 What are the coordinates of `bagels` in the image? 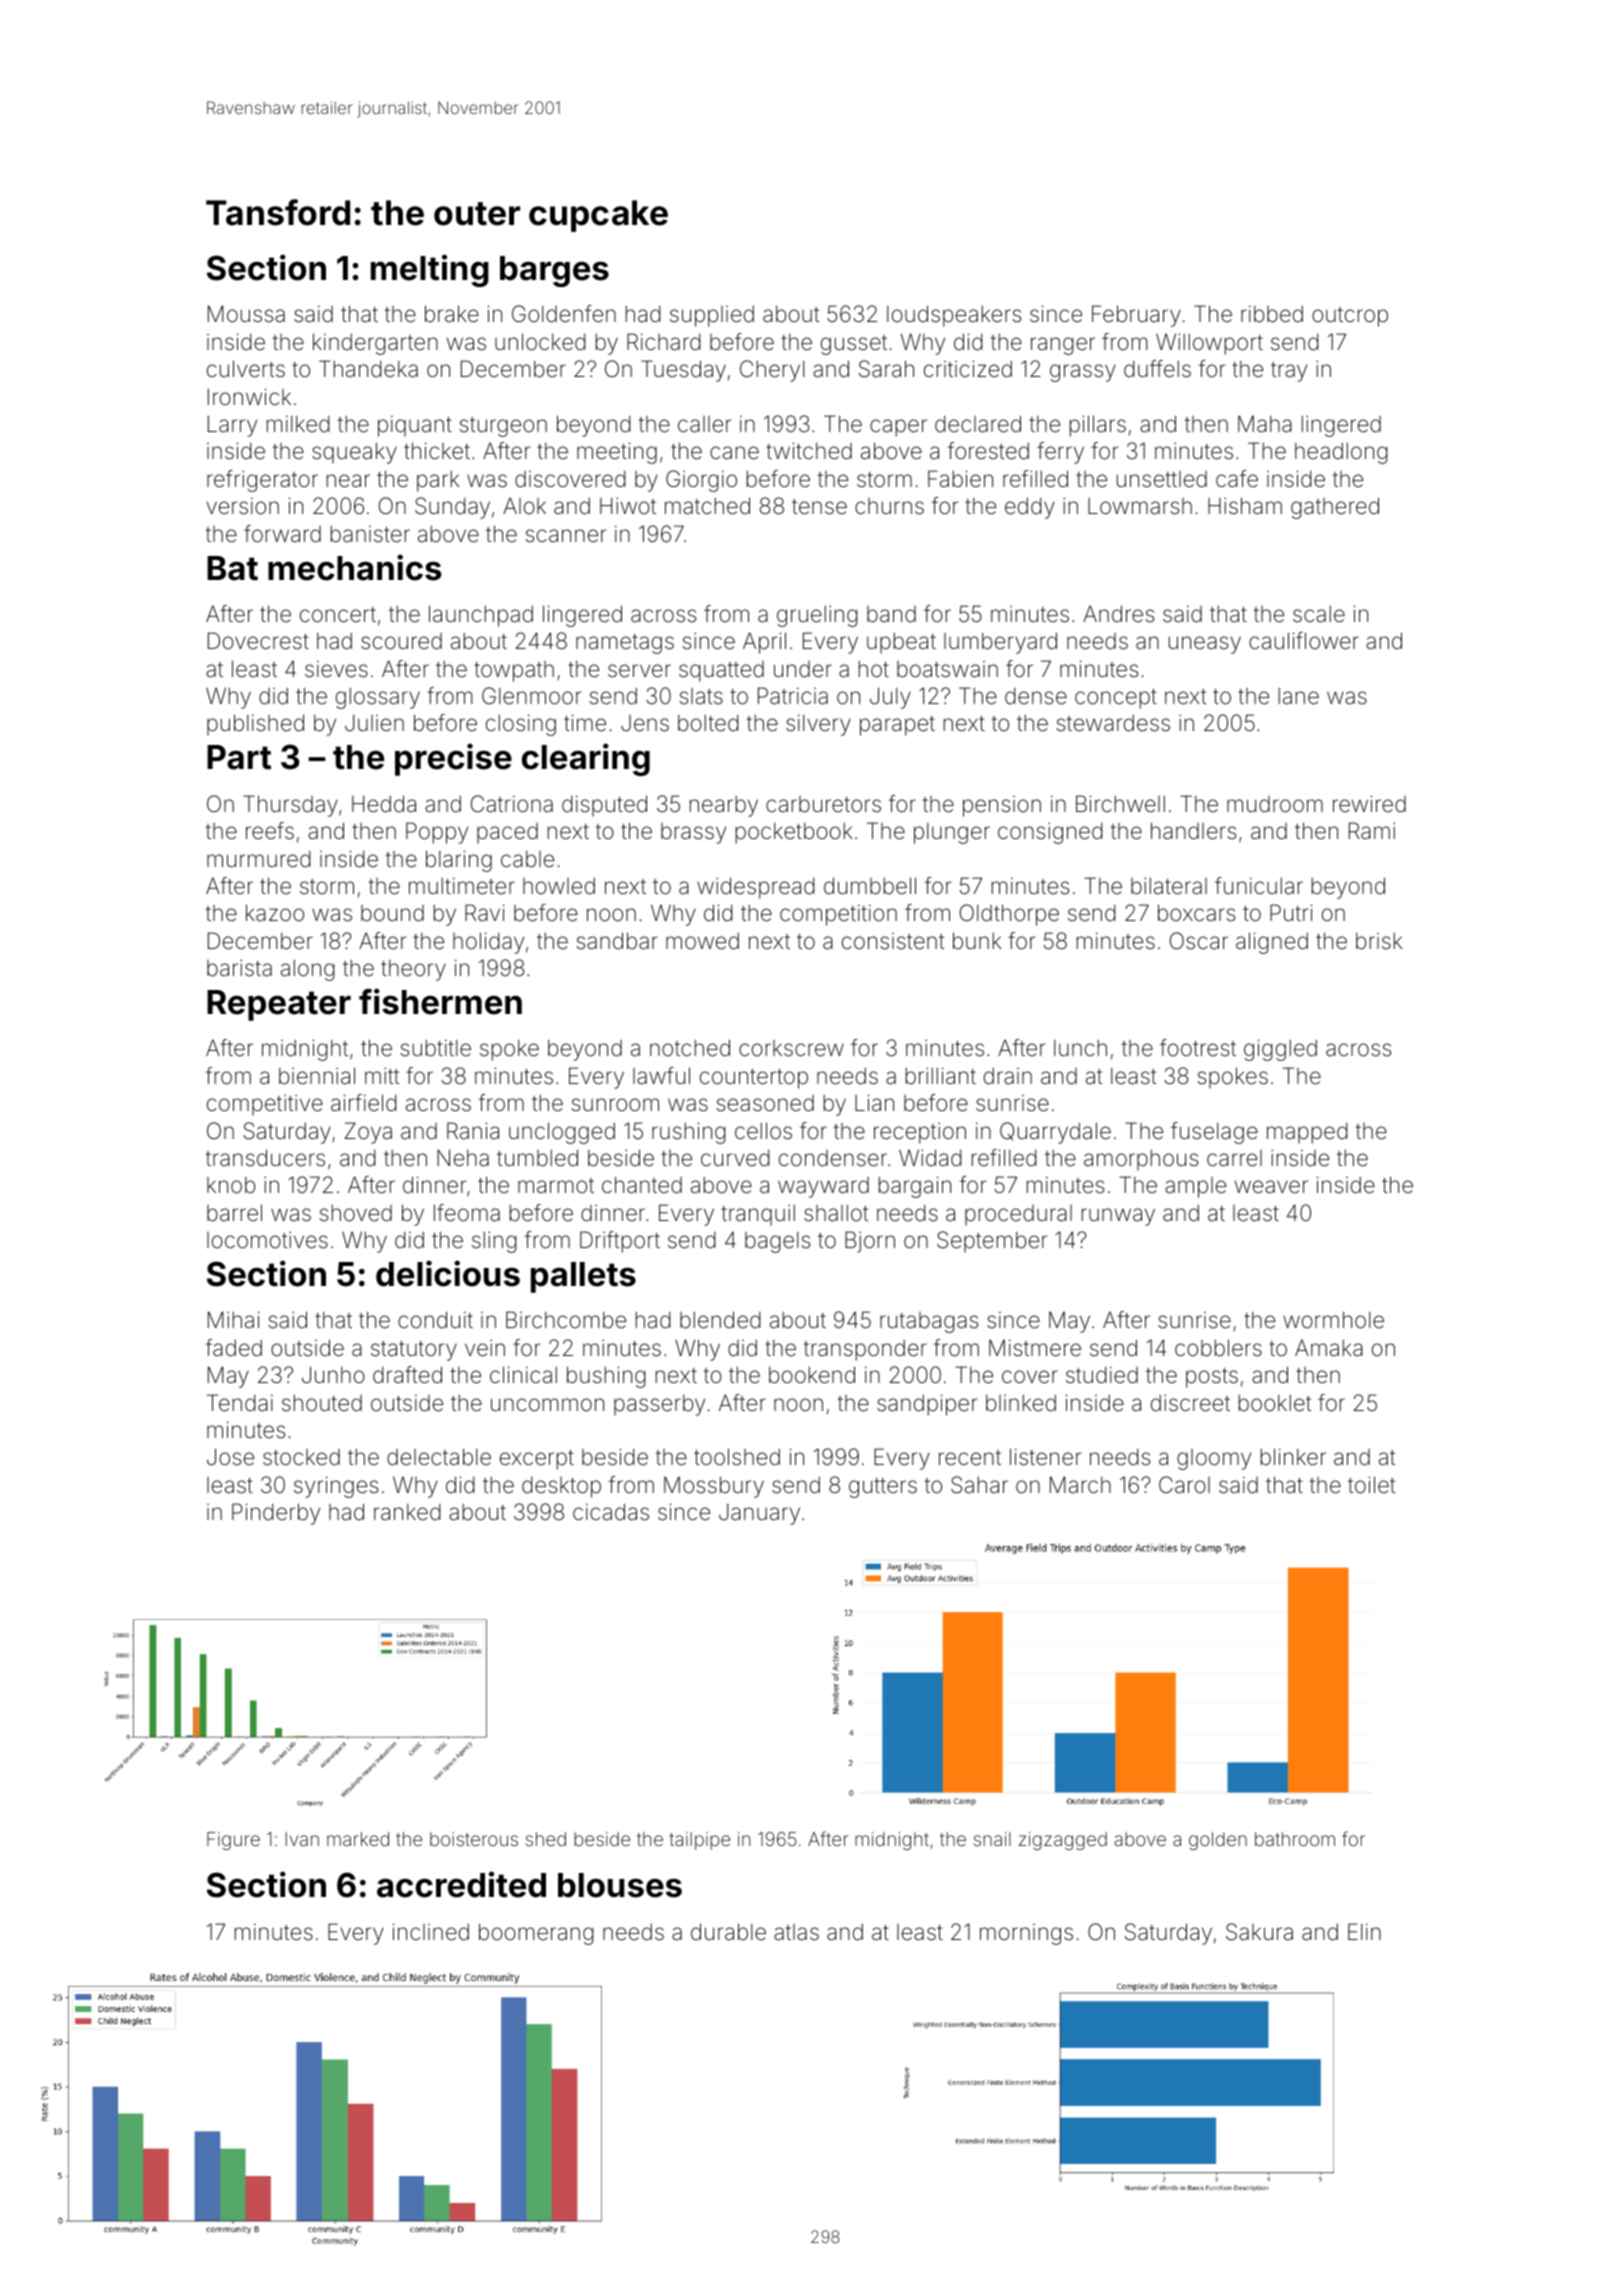 It's located at (777, 1242).
